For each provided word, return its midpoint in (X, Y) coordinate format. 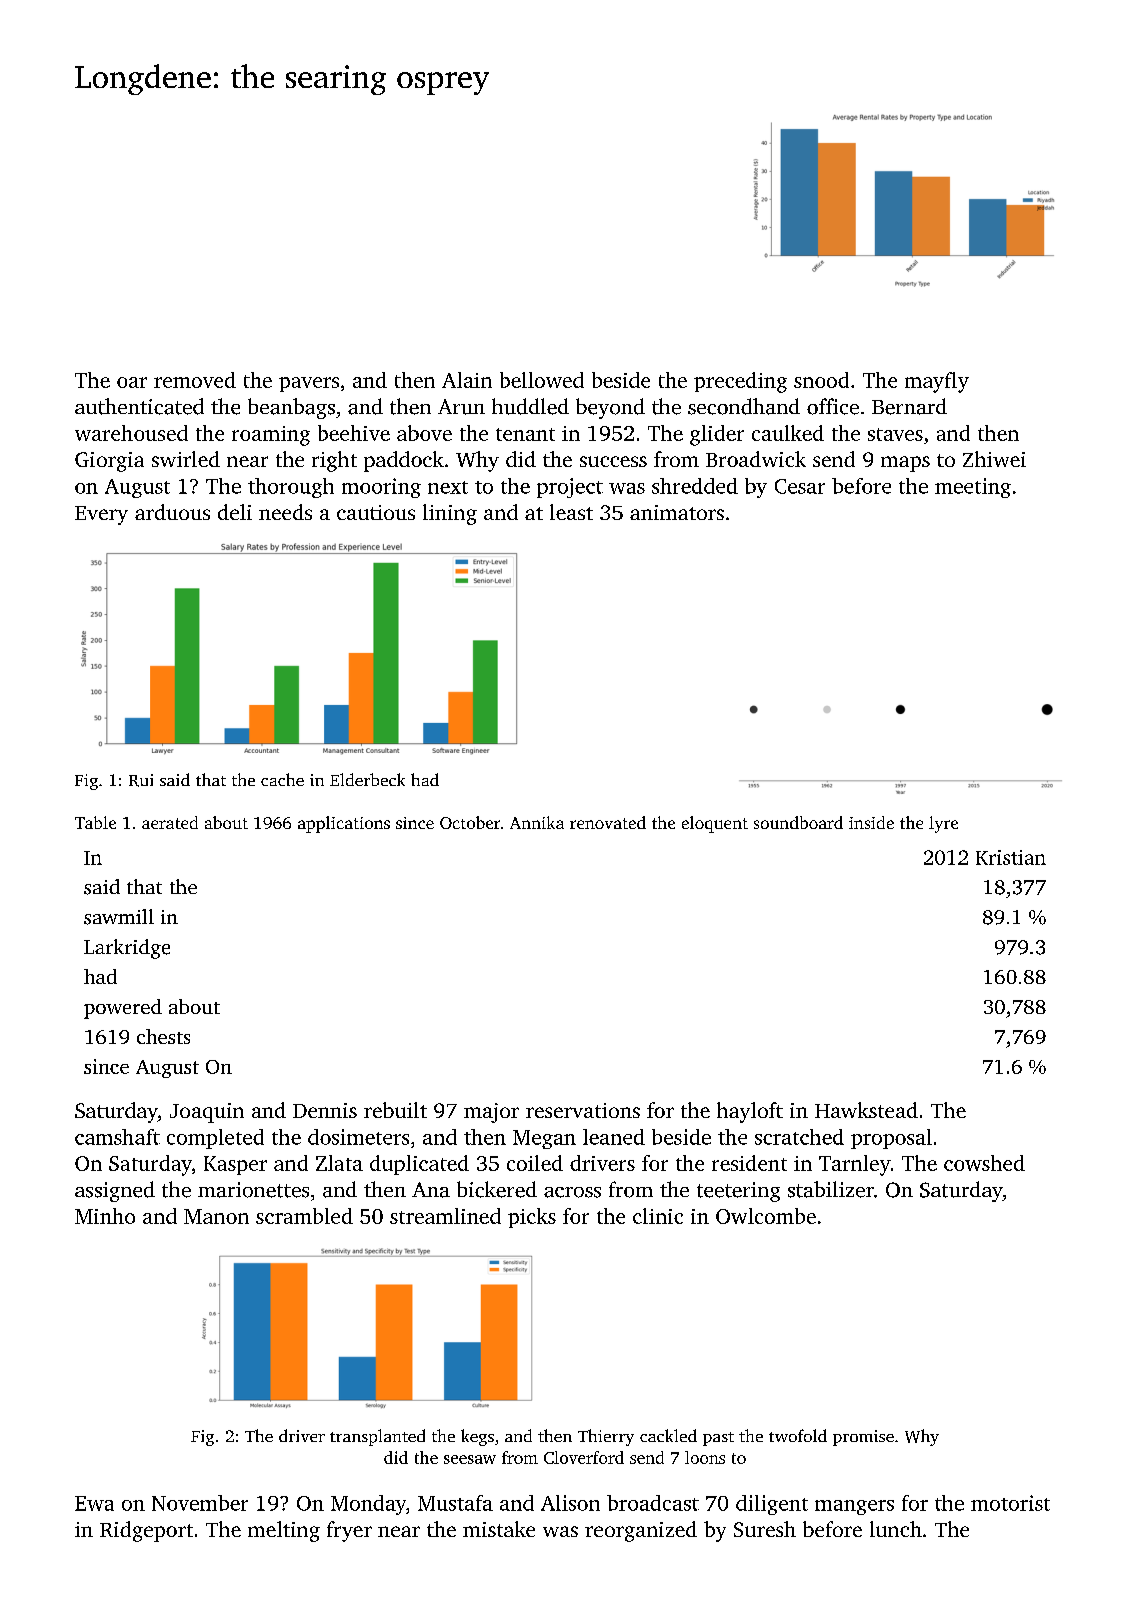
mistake (499, 1529)
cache (282, 779)
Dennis (325, 1110)
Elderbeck (367, 779)
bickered (497, 1189)
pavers (309, 384)
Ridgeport (146, 1531)
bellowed (542, 380)
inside (871, 822)
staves (895, 434)
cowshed (984, 1163)
